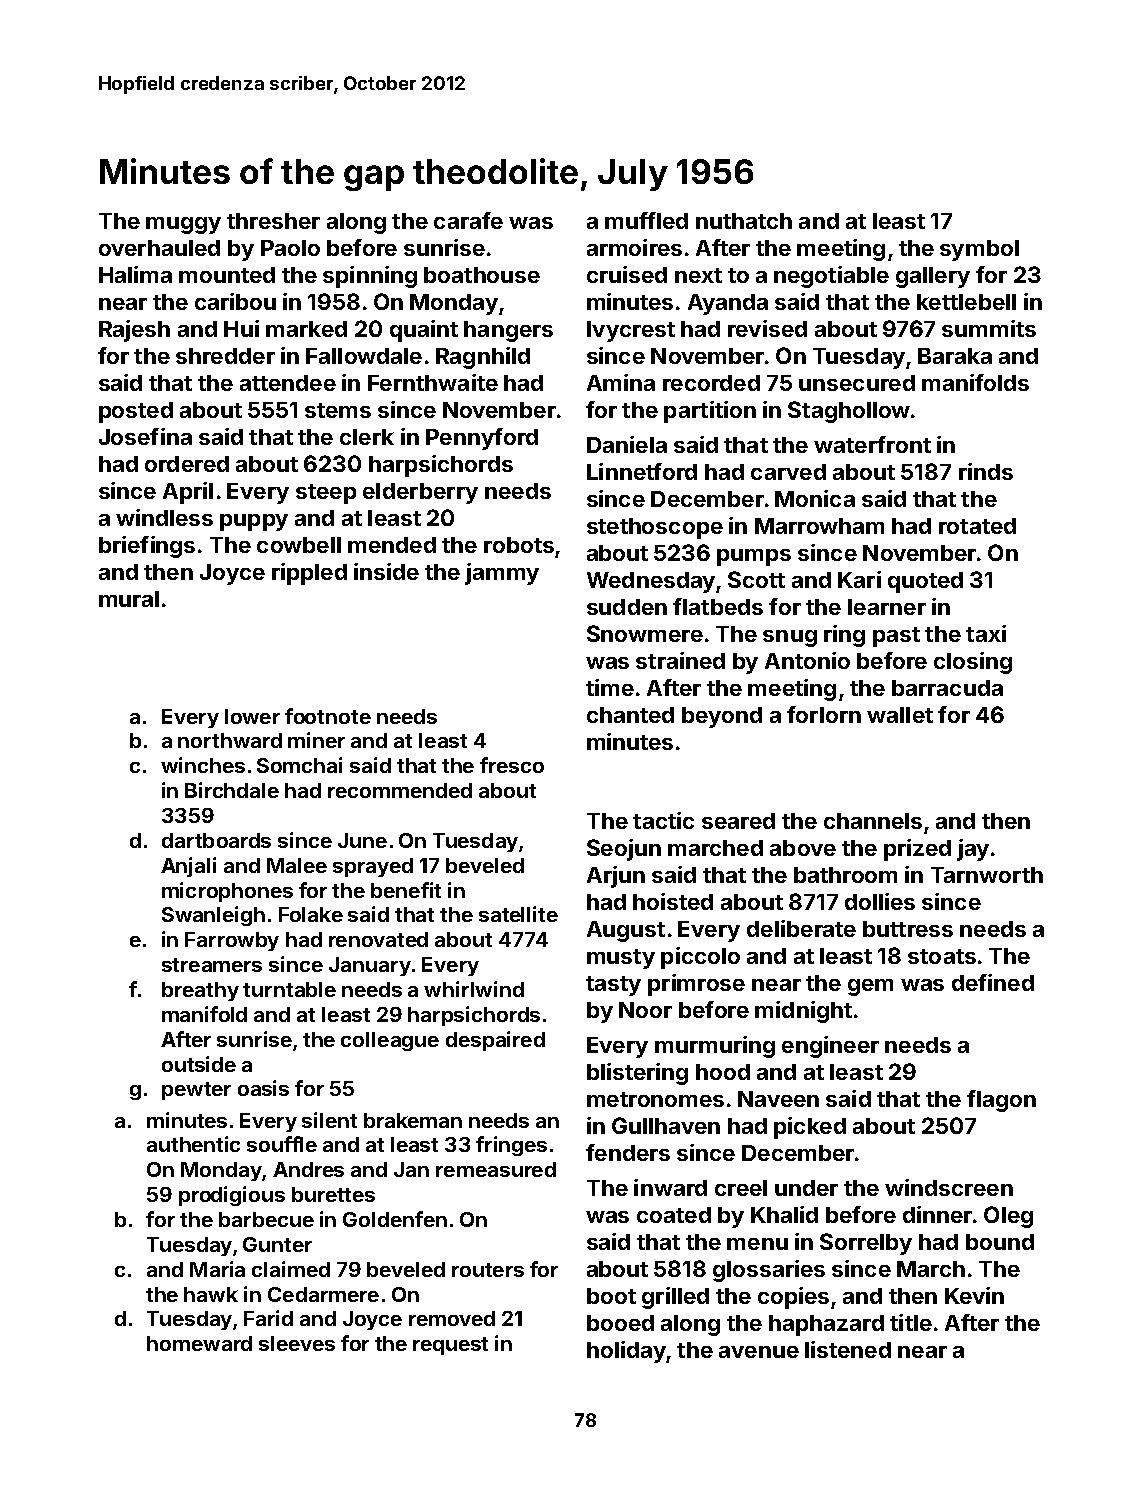  I want to click on sleeves, so click(297, 1343).
